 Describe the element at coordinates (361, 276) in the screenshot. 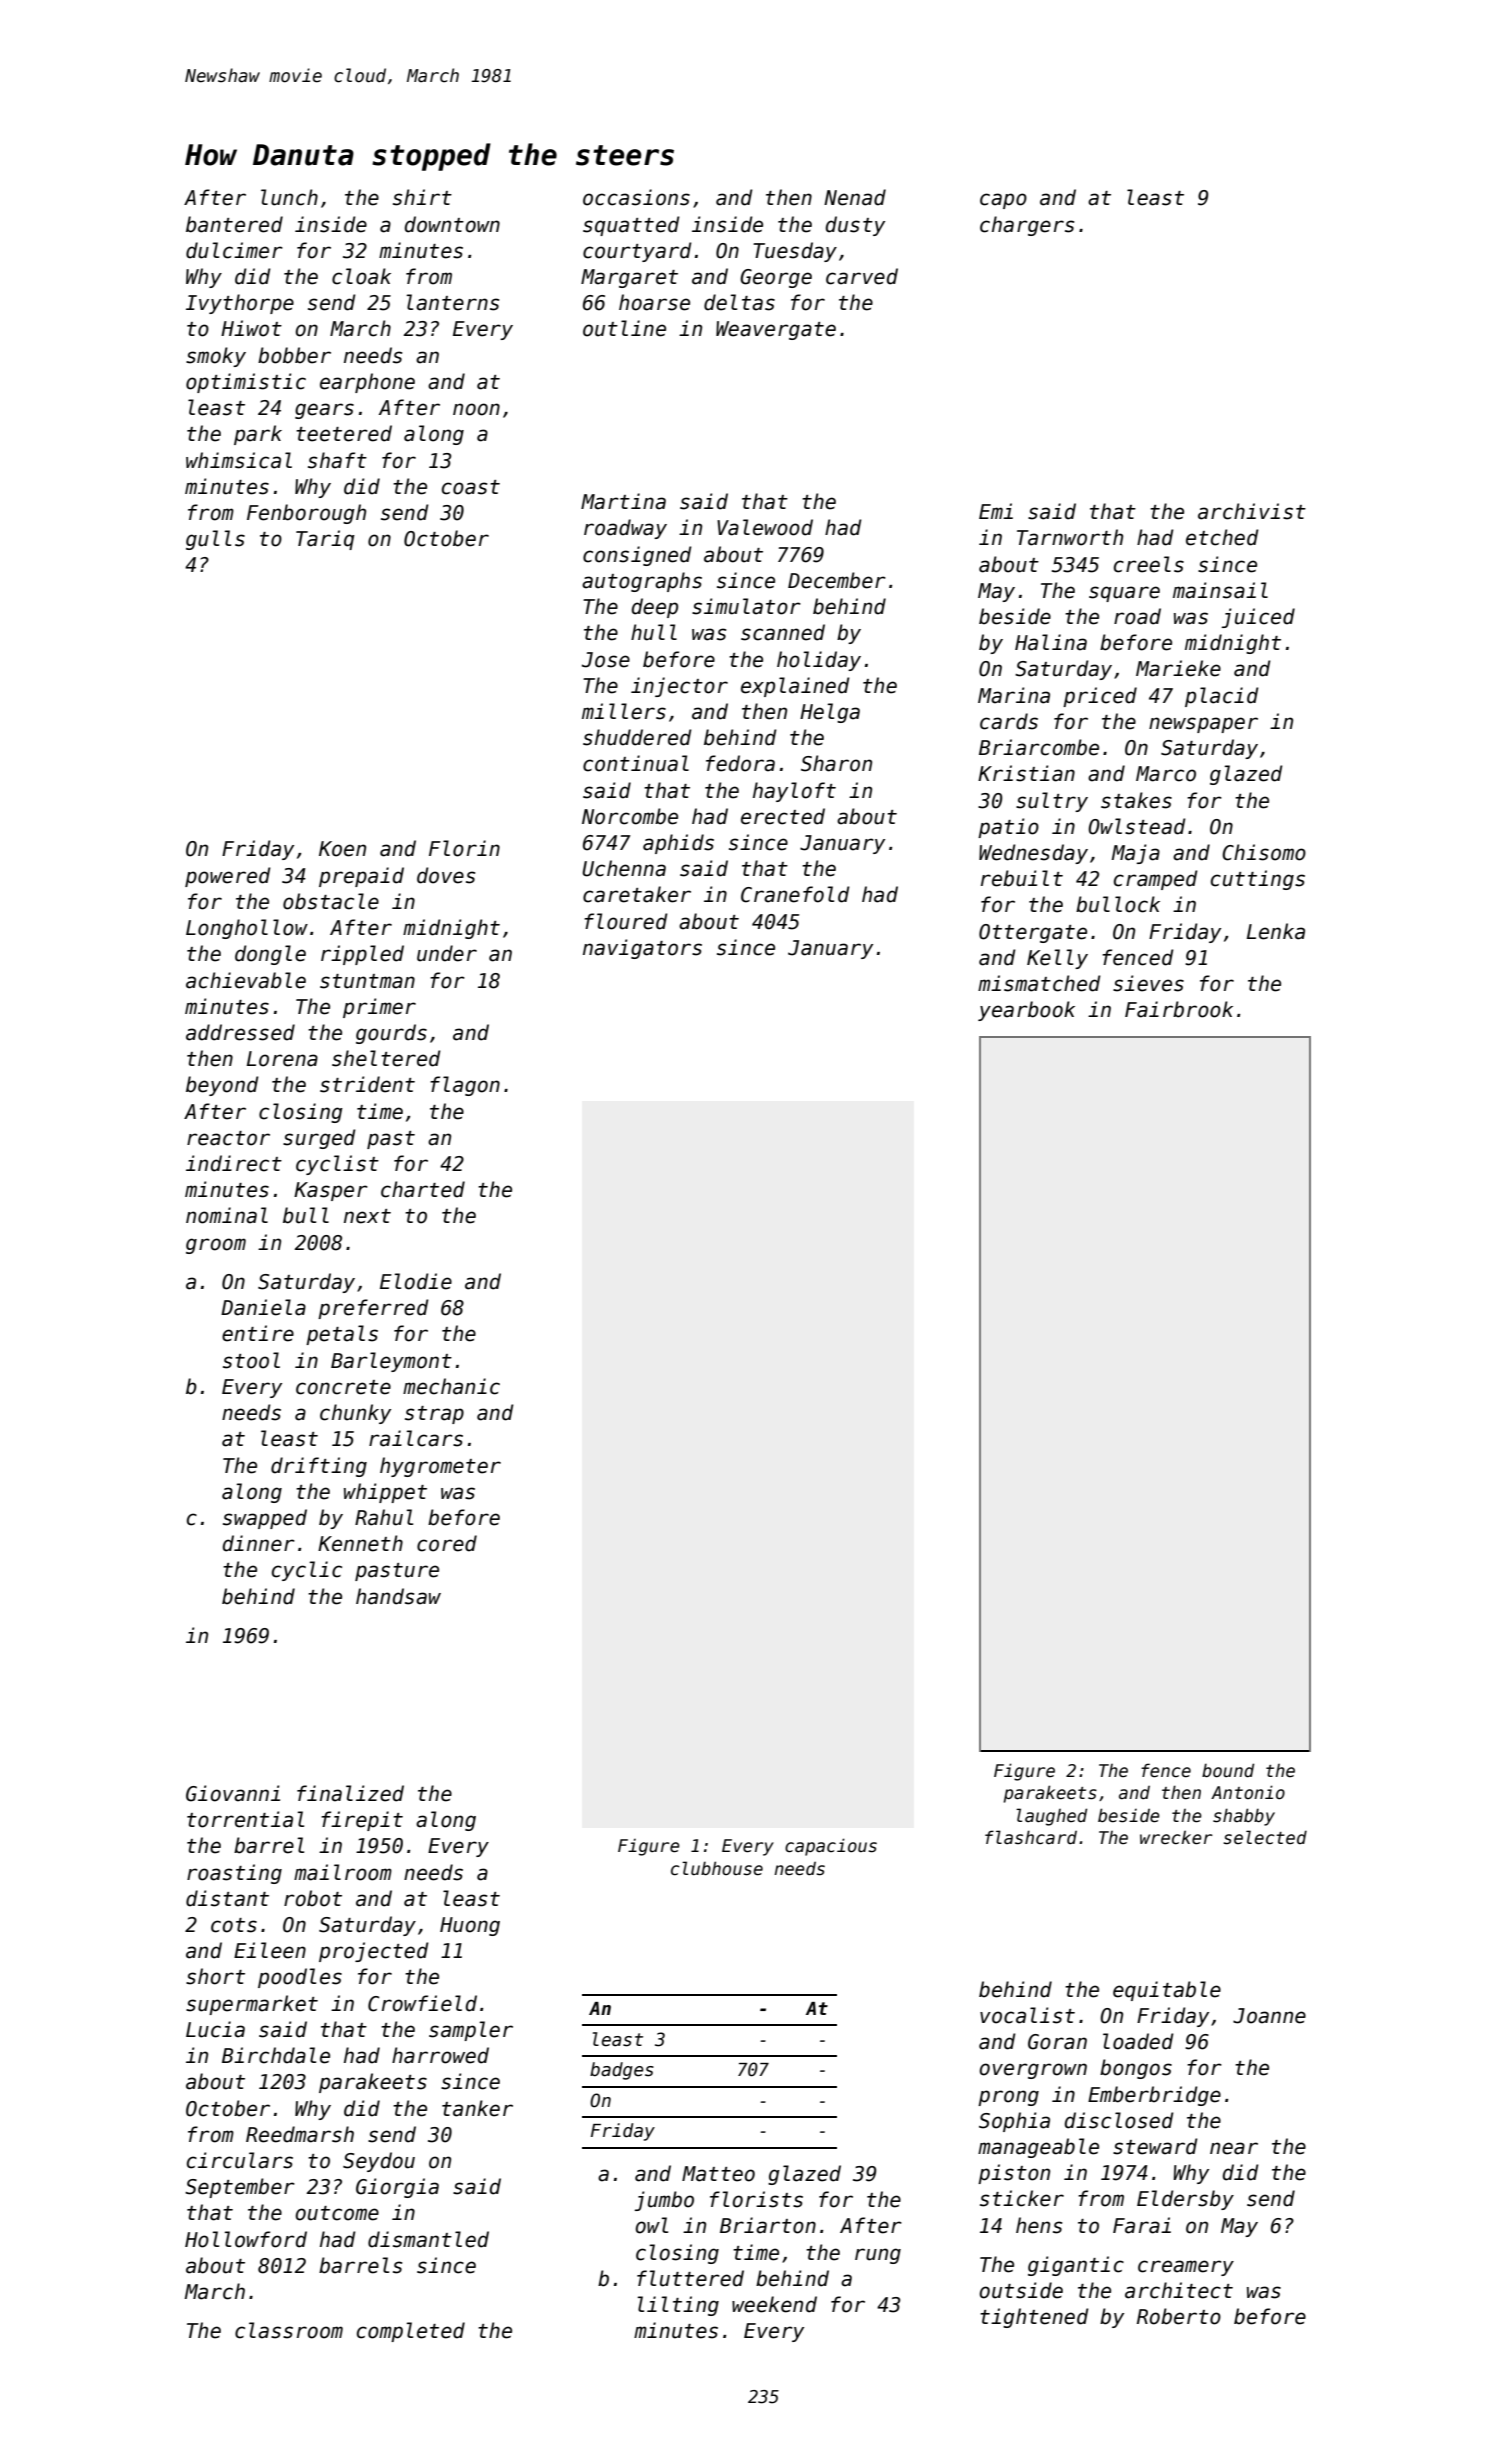

I see `cloak` at that location.
